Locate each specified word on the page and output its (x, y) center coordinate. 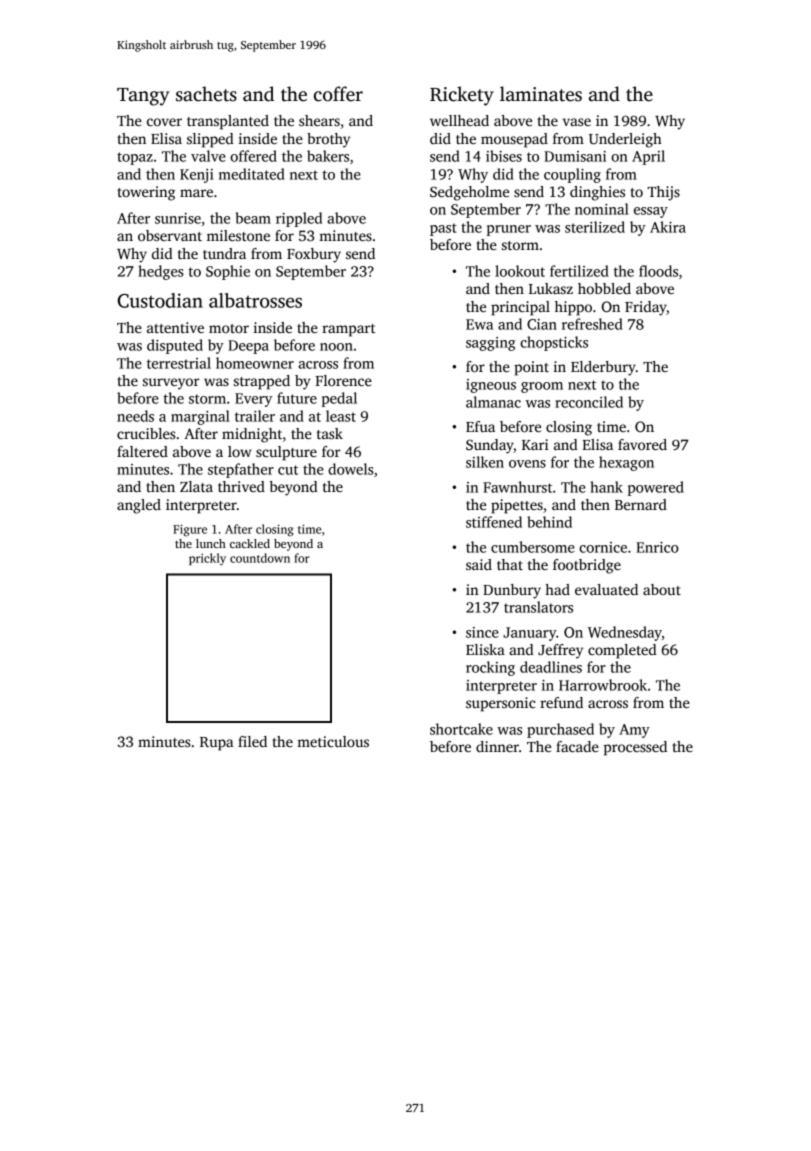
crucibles (146, 433)
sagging (490, 344)
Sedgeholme (469, 193)
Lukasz (551, 288)
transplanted (228, 122)
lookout (520, 271)
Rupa (217, 744)
